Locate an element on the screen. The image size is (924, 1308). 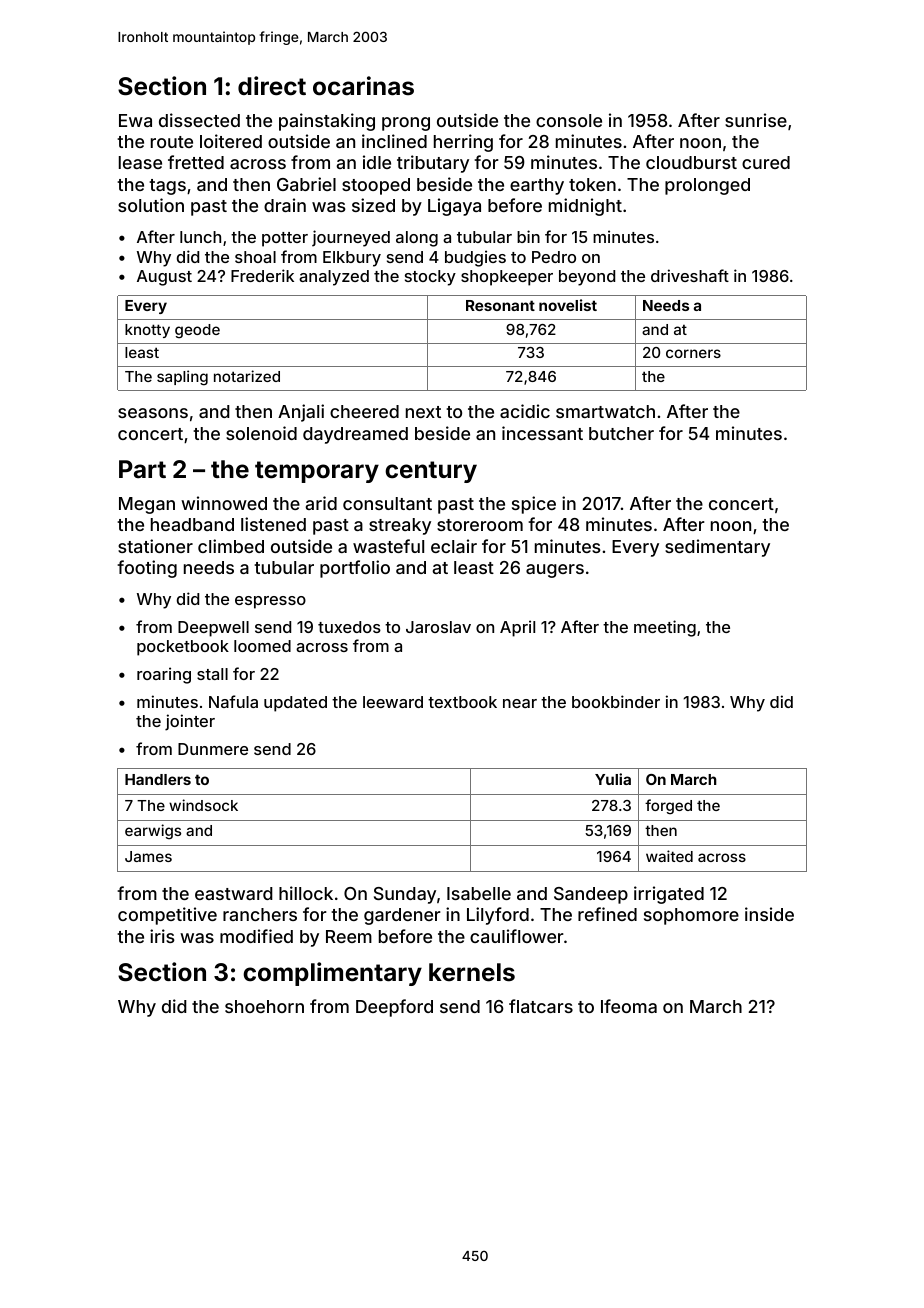
budgies is located at coordinates (475, 258).
